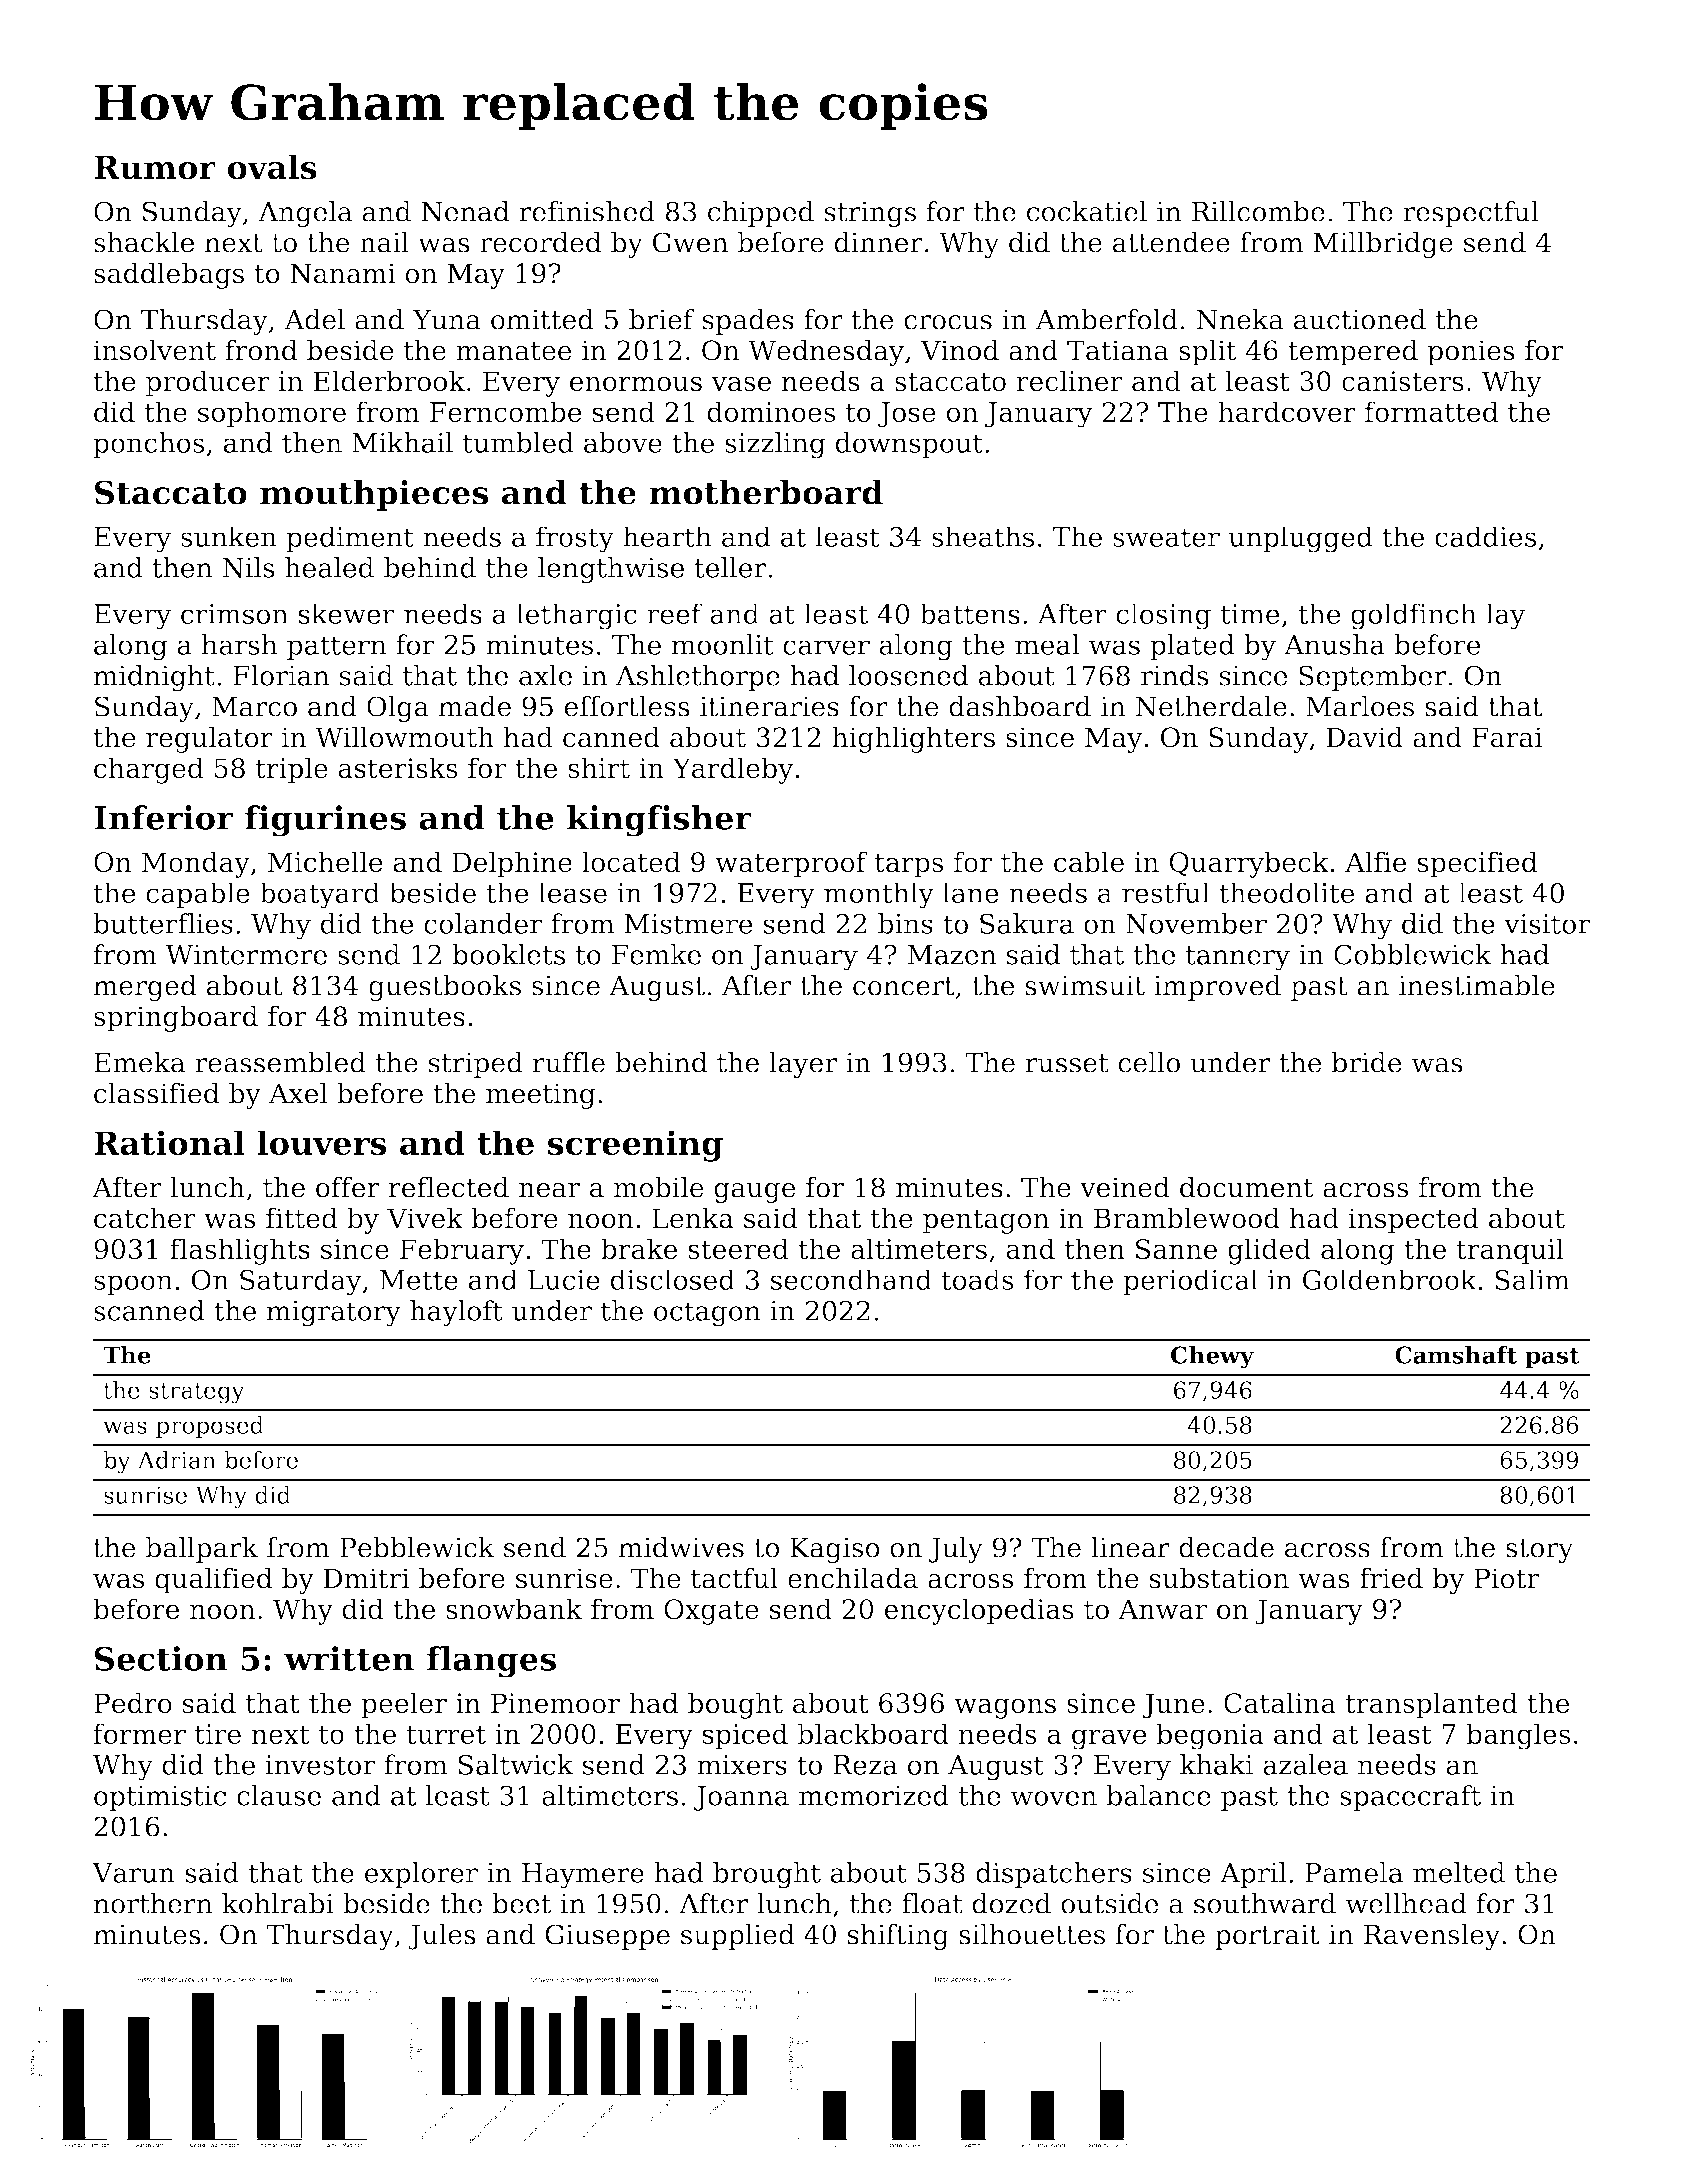  Describe the element at coordinates (1414, 616) in the screenshot. I see `goldfinch` at that location.
